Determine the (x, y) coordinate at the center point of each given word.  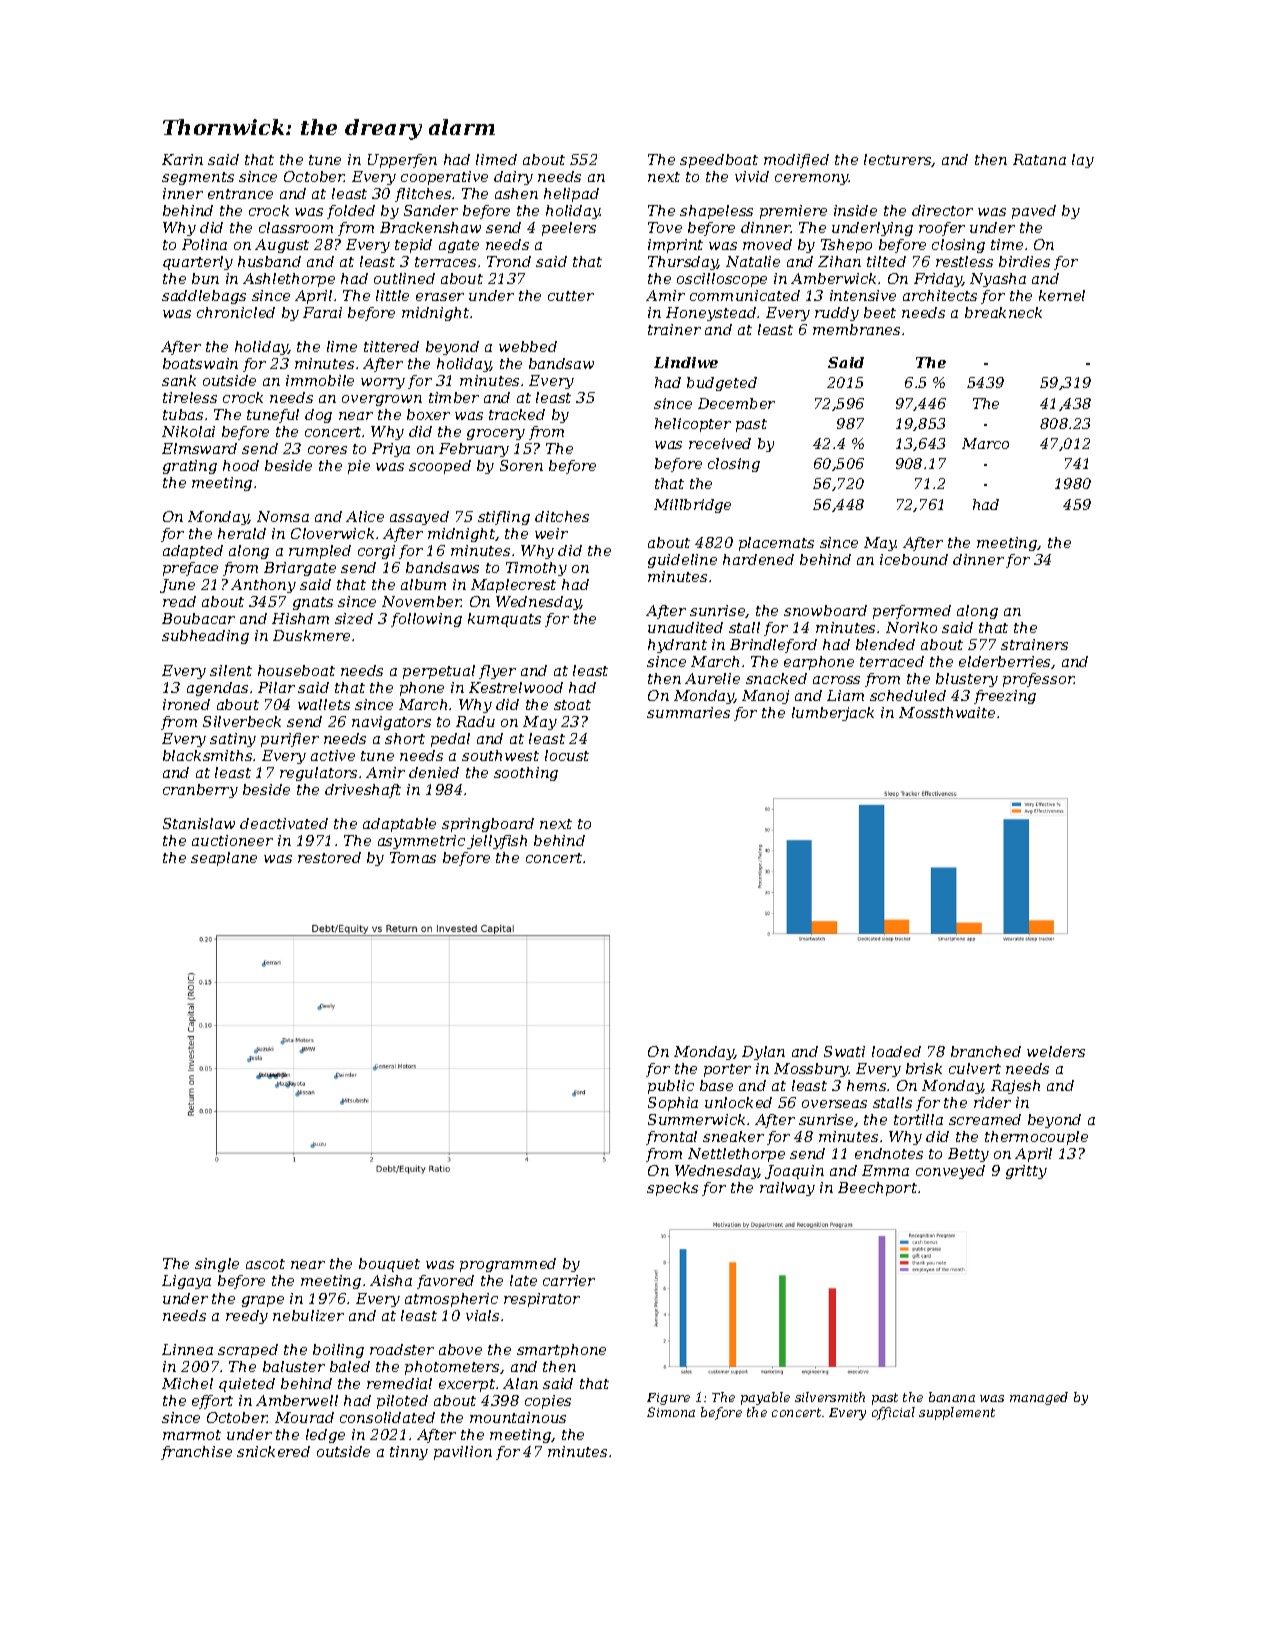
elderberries (1005, 662)
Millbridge (692, 506)
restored (329, 857)
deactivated (284, 823)
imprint (675, 246)
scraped (248, 1351)
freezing (1005, 697)
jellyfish (497, 842)
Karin (182, 159)
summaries (688, 712)
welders (1056, 1051)
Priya (391, 450)
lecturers (898, 160)
